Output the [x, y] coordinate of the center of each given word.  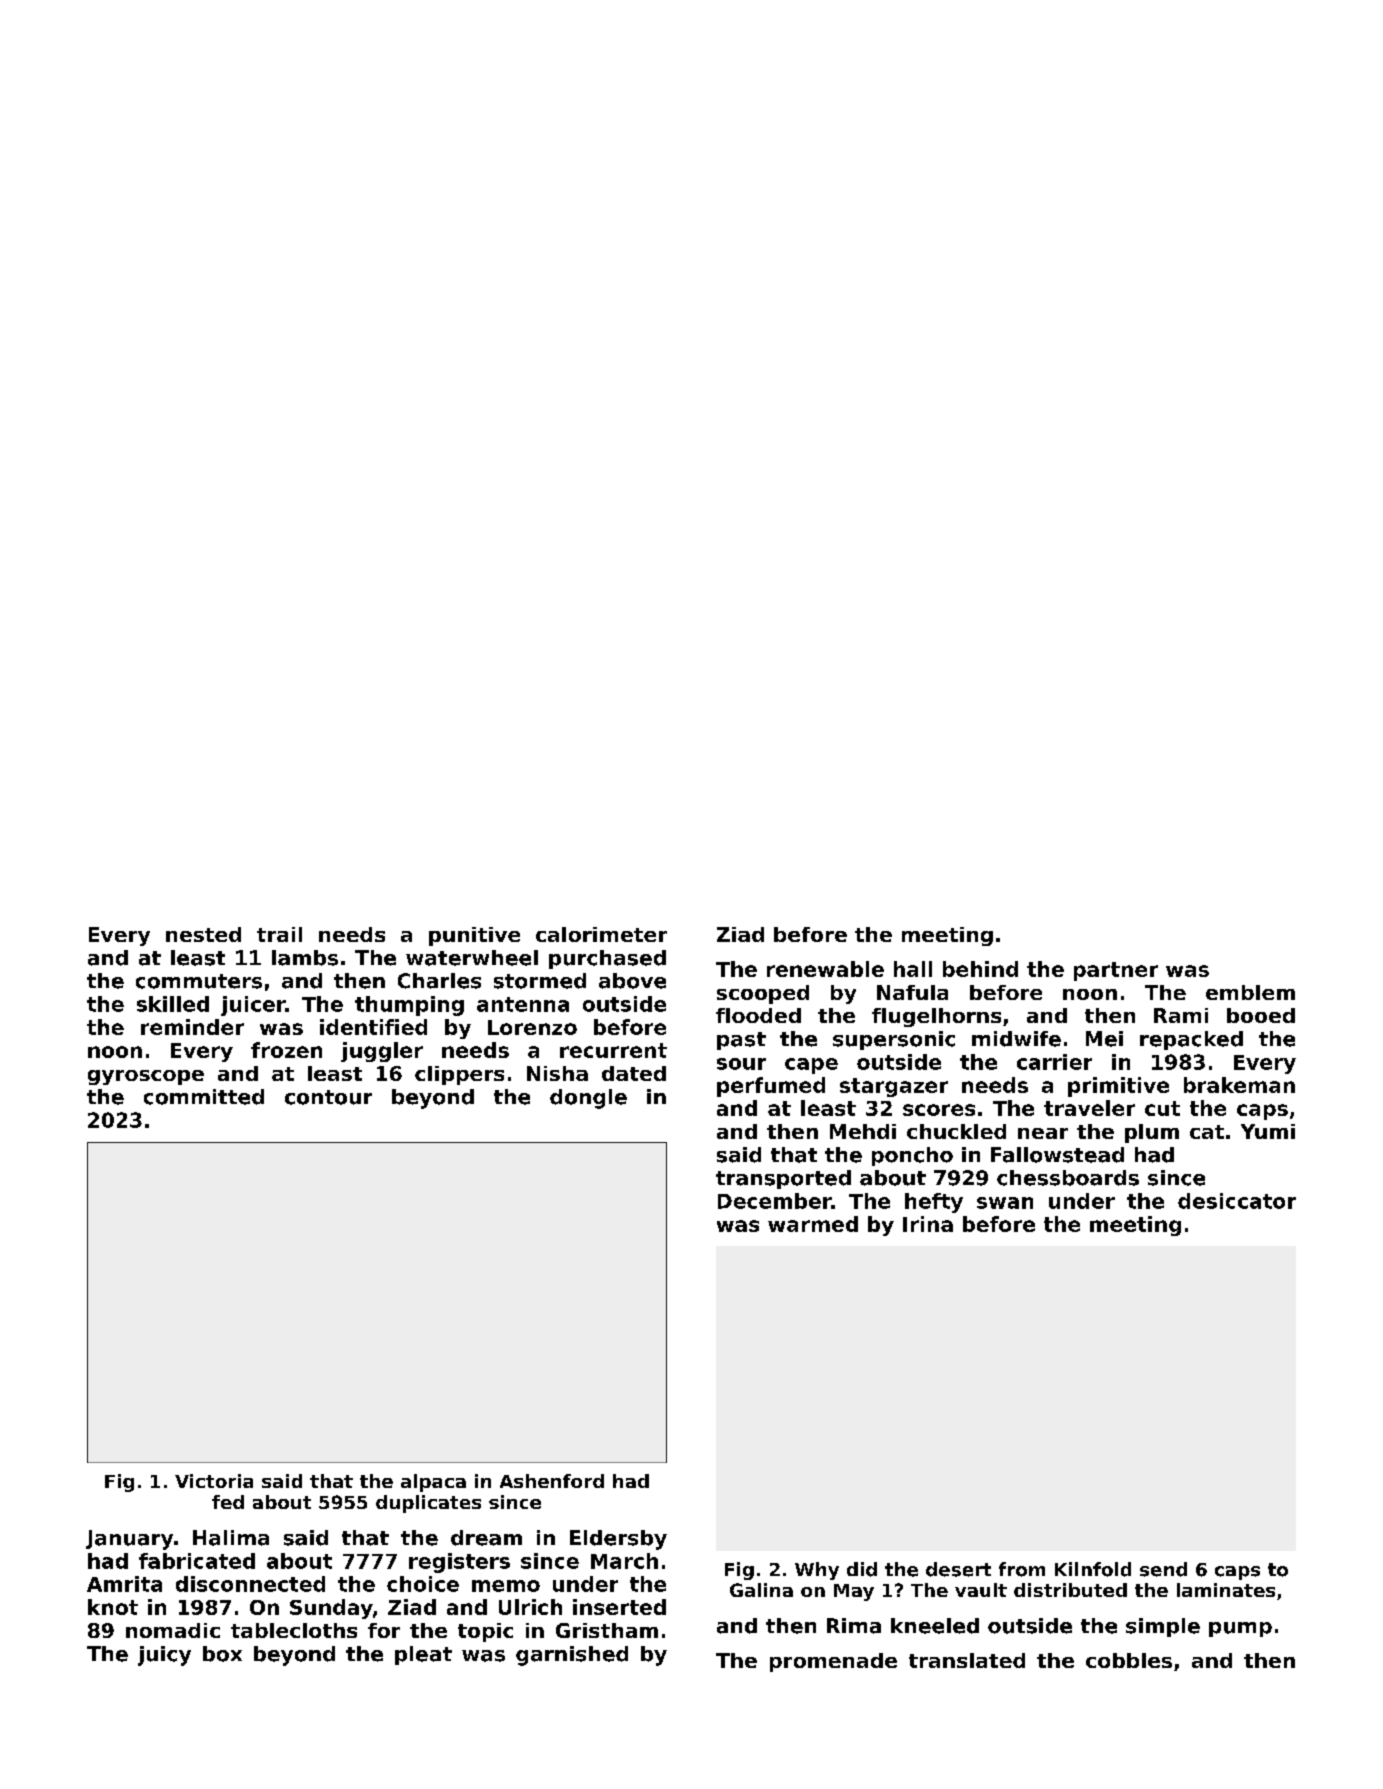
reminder [192, 1027]
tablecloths [294, 1630]
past [741, 1041]
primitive [1118, 1087]
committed [204, 1097]
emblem [1250, 992]
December [774, 1201]
